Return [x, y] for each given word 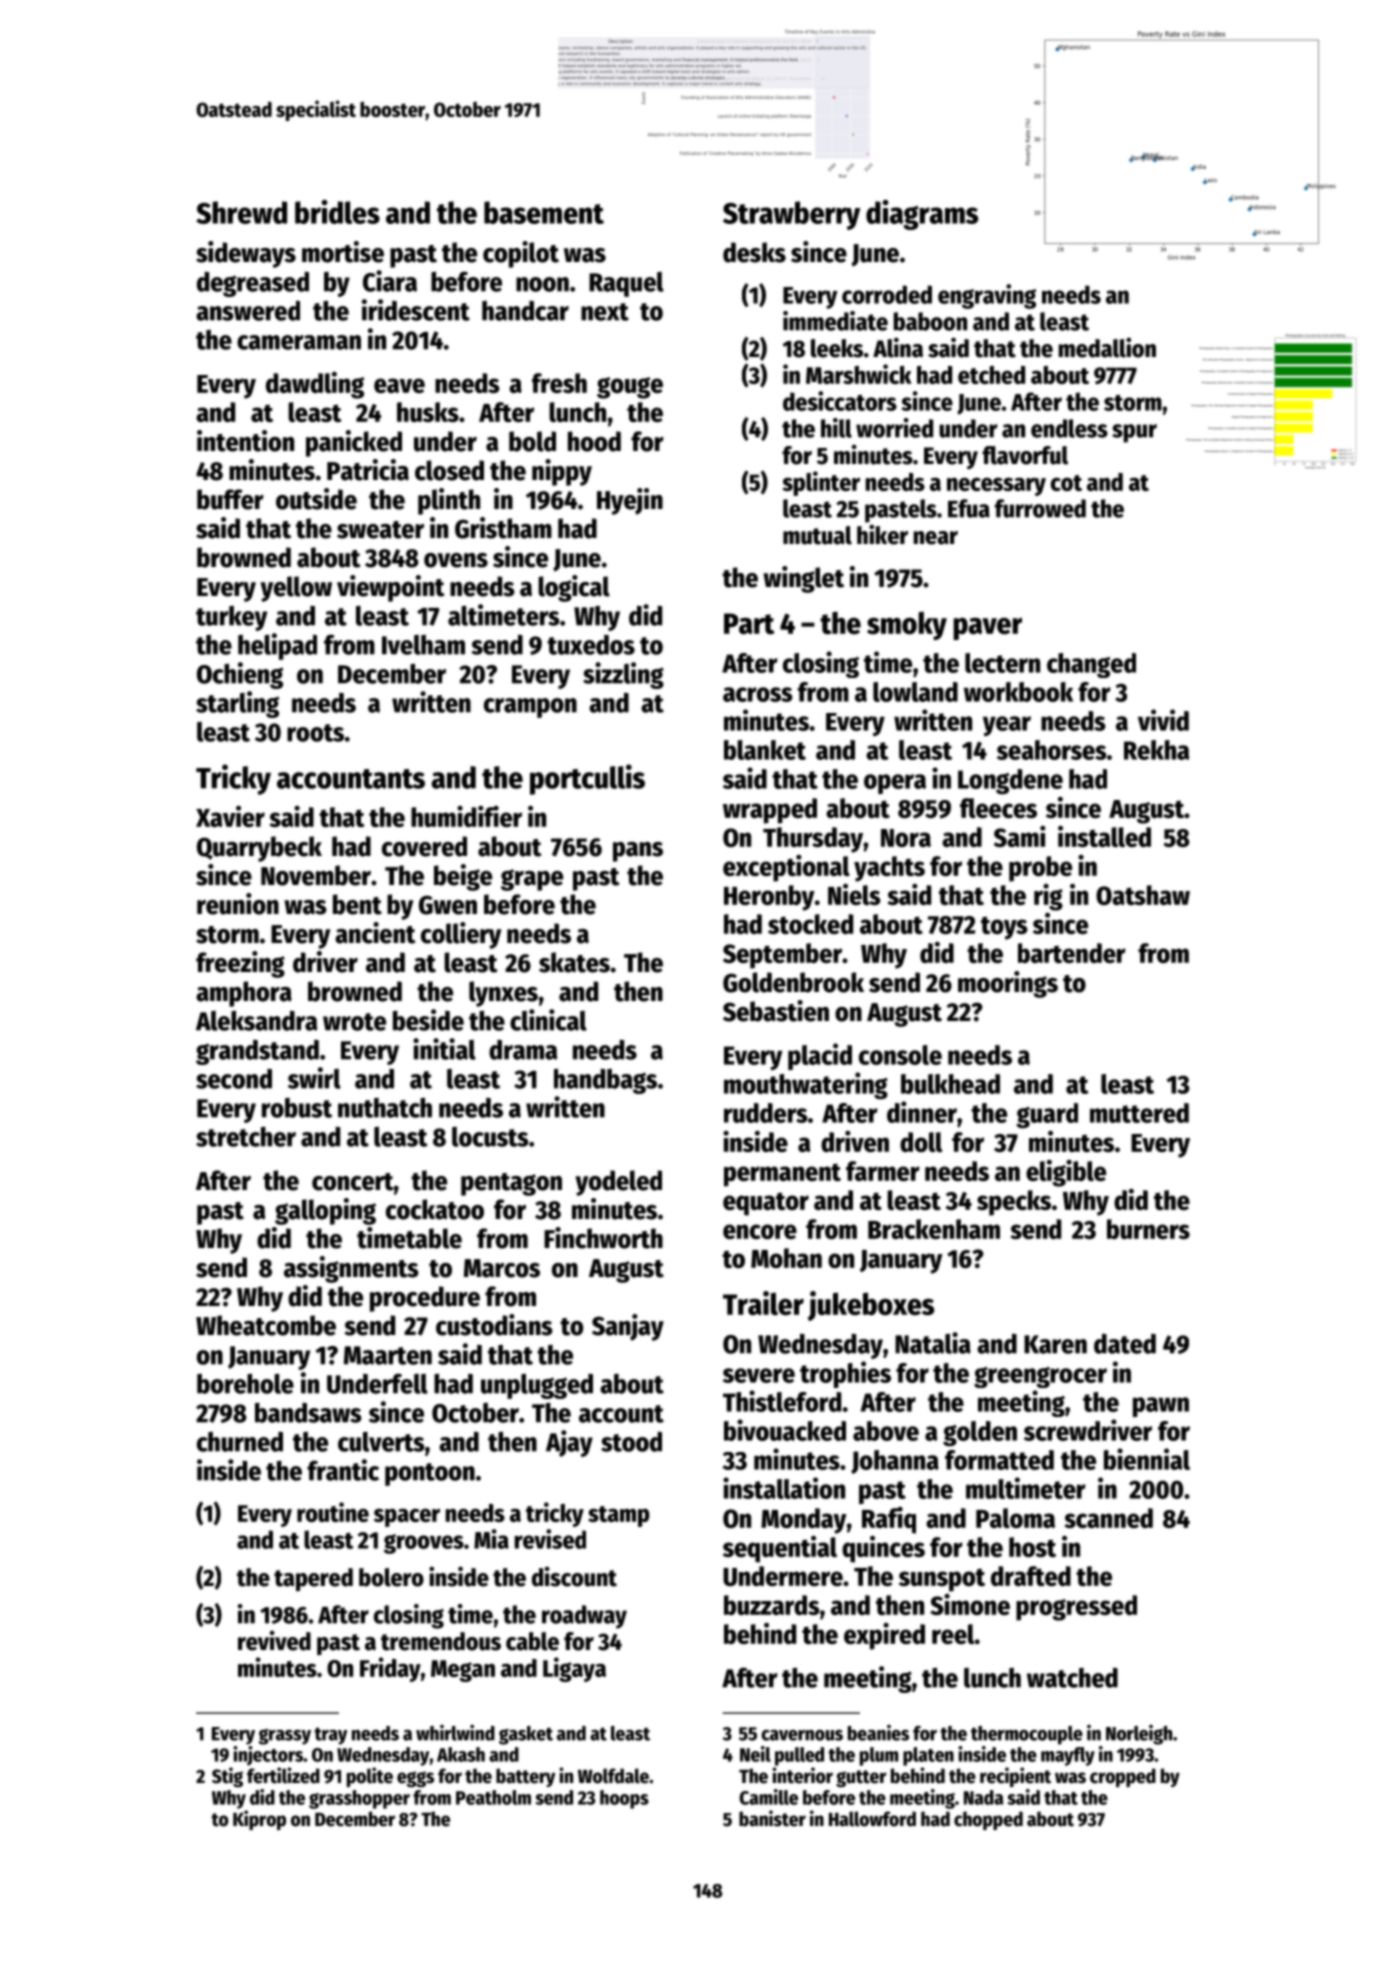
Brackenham [934, 1229]
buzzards [772, 1605]
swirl [314, 1078]
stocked [810, 924]
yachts [889, 869]
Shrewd [241, 212]
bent [357, 904]
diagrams [922, 215]
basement [544, 212]
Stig [227, 1777]
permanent [782, 1175]
